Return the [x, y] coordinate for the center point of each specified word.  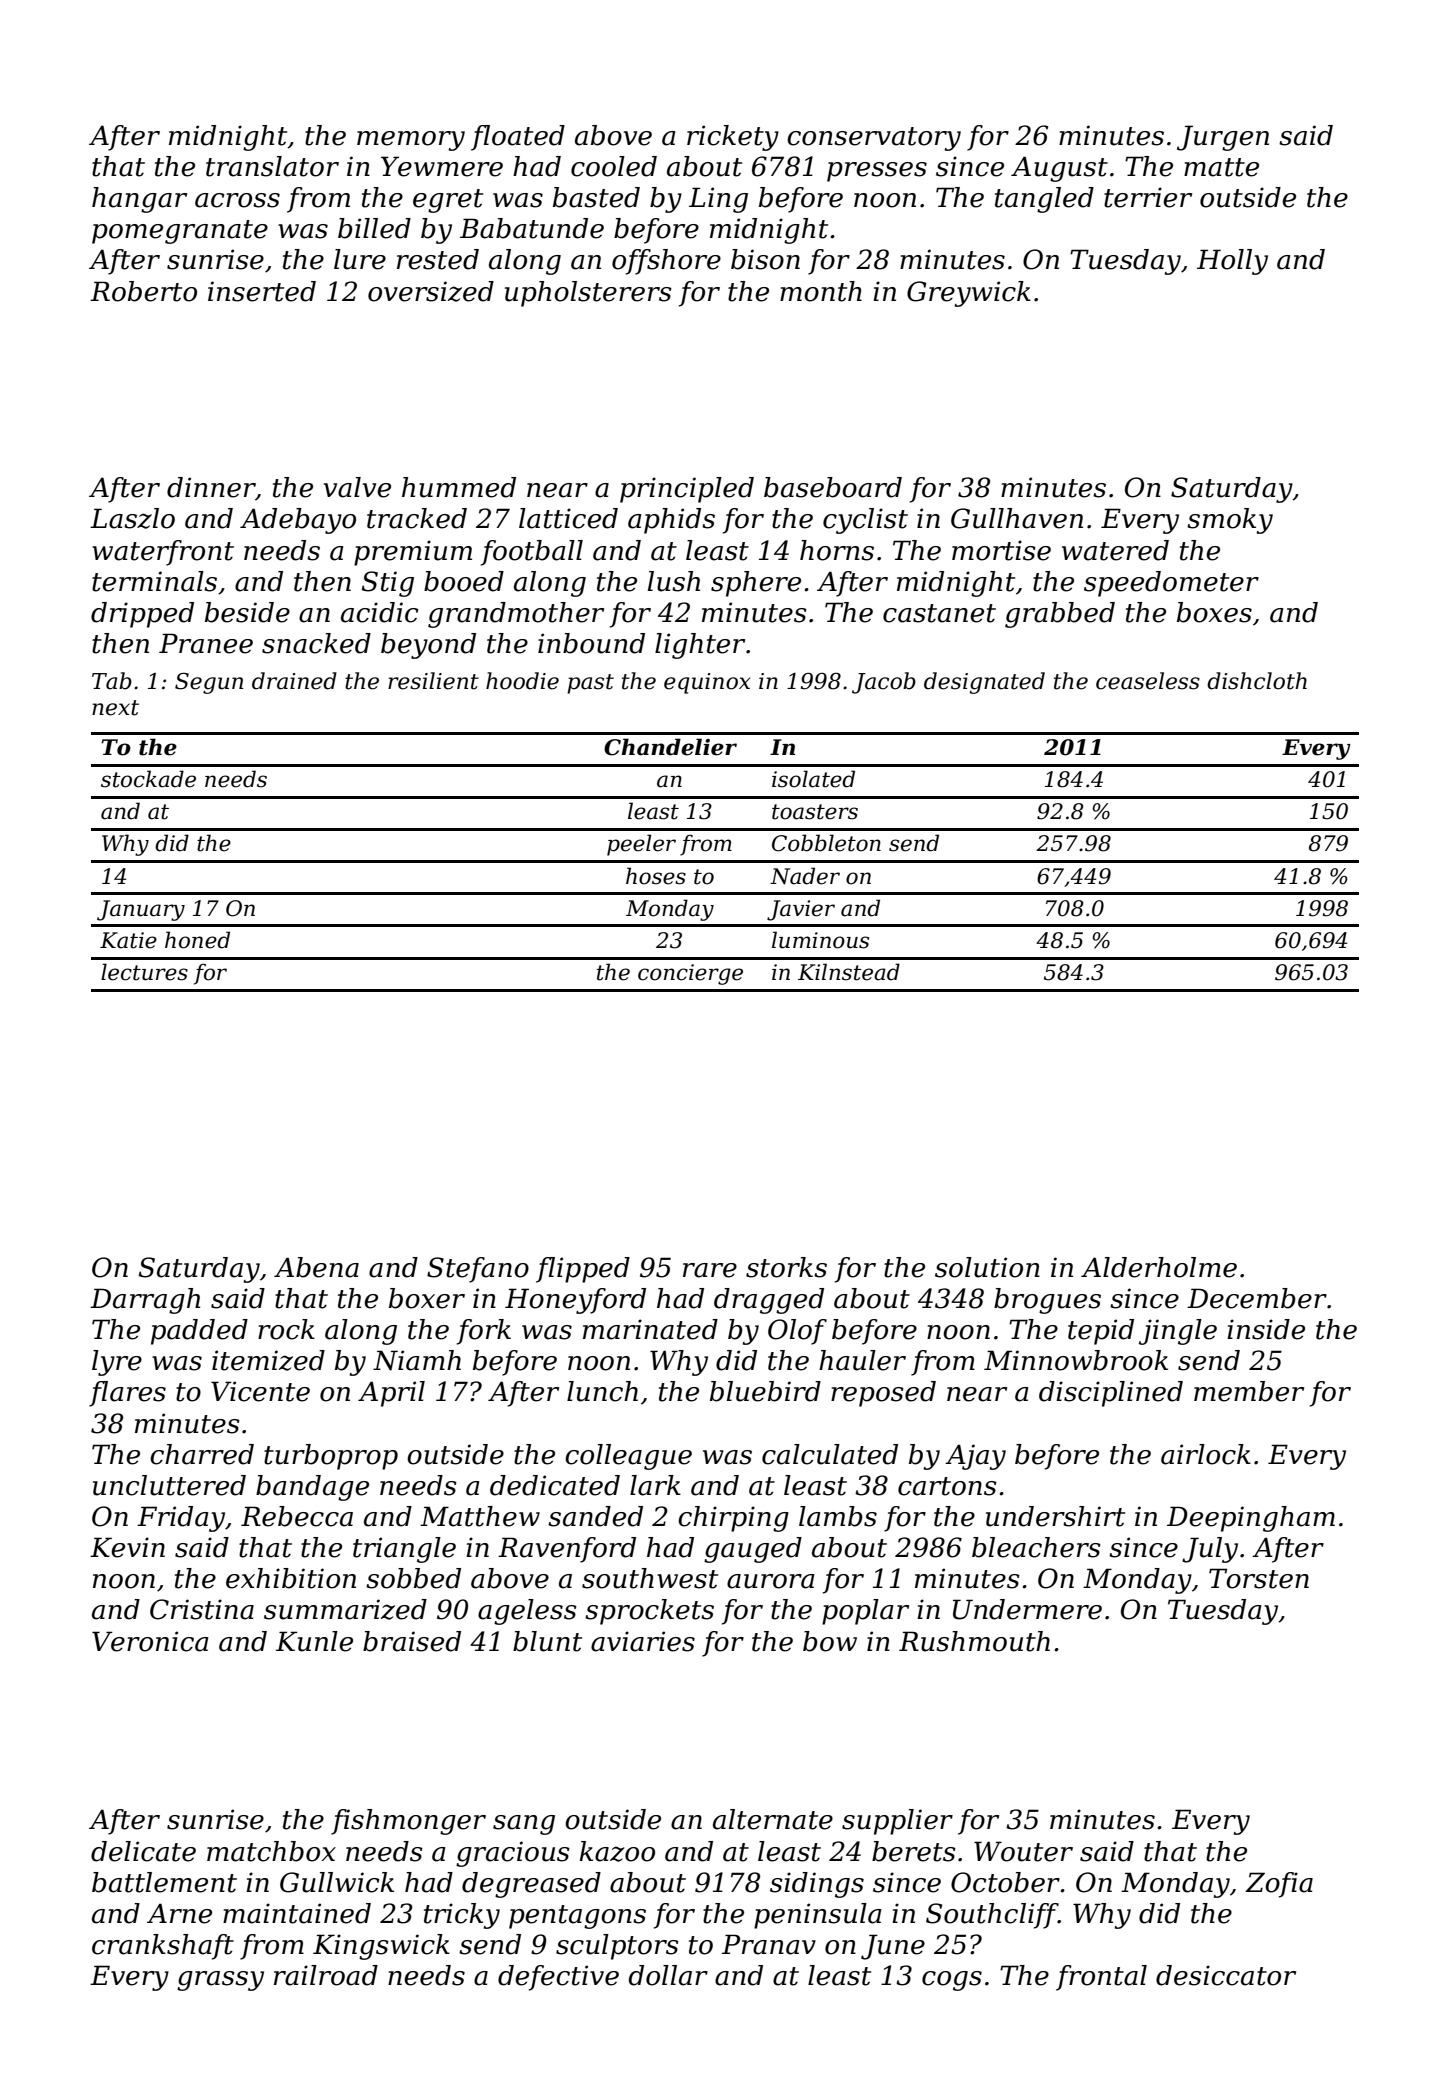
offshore [666, 262]
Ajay [975, 1457]
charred [202, 1454]
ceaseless [1148, 681]
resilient [433, 681]
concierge [690, 974]
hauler [862, 1360]
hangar [139, 200]
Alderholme [1159, 1267]
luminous [820, 940]
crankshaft [163, 1947]
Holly [1232, 262]
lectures [144, 972]
